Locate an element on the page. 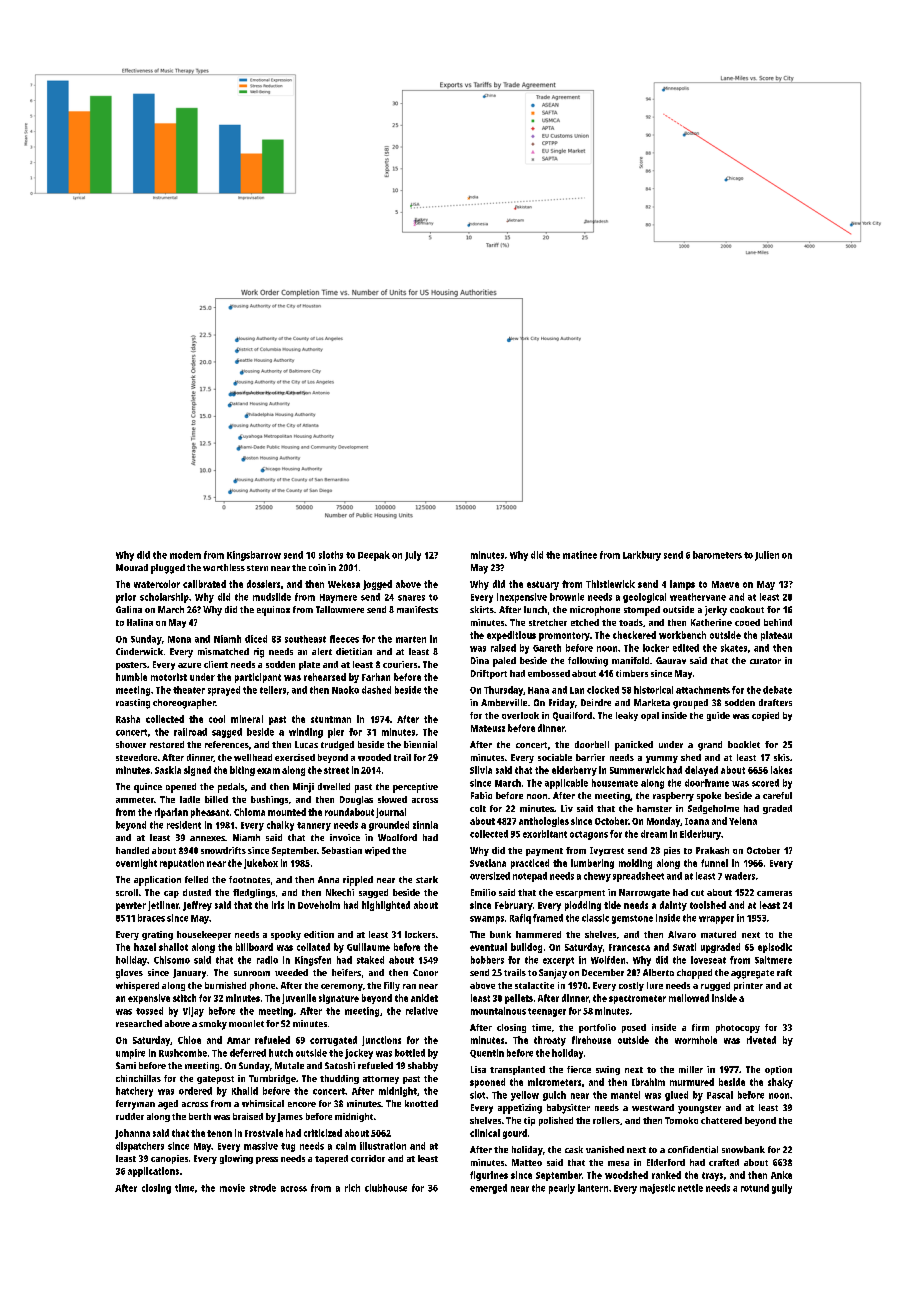 This image has width=908, height=1316. housekeeper is located at coordinates (204, 935).
